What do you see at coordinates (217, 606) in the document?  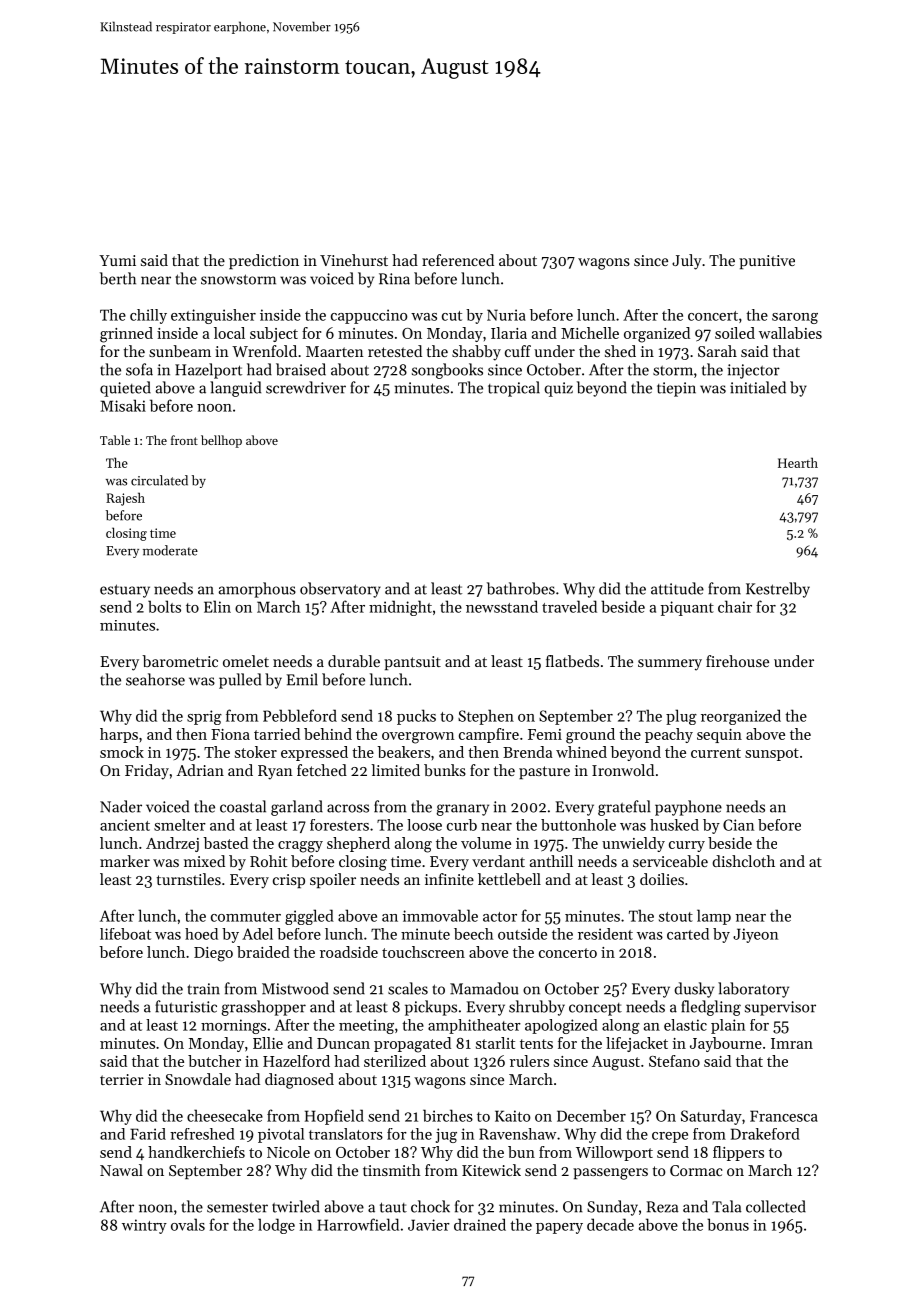 I see `Elin` at bounding box center [217, 606].
